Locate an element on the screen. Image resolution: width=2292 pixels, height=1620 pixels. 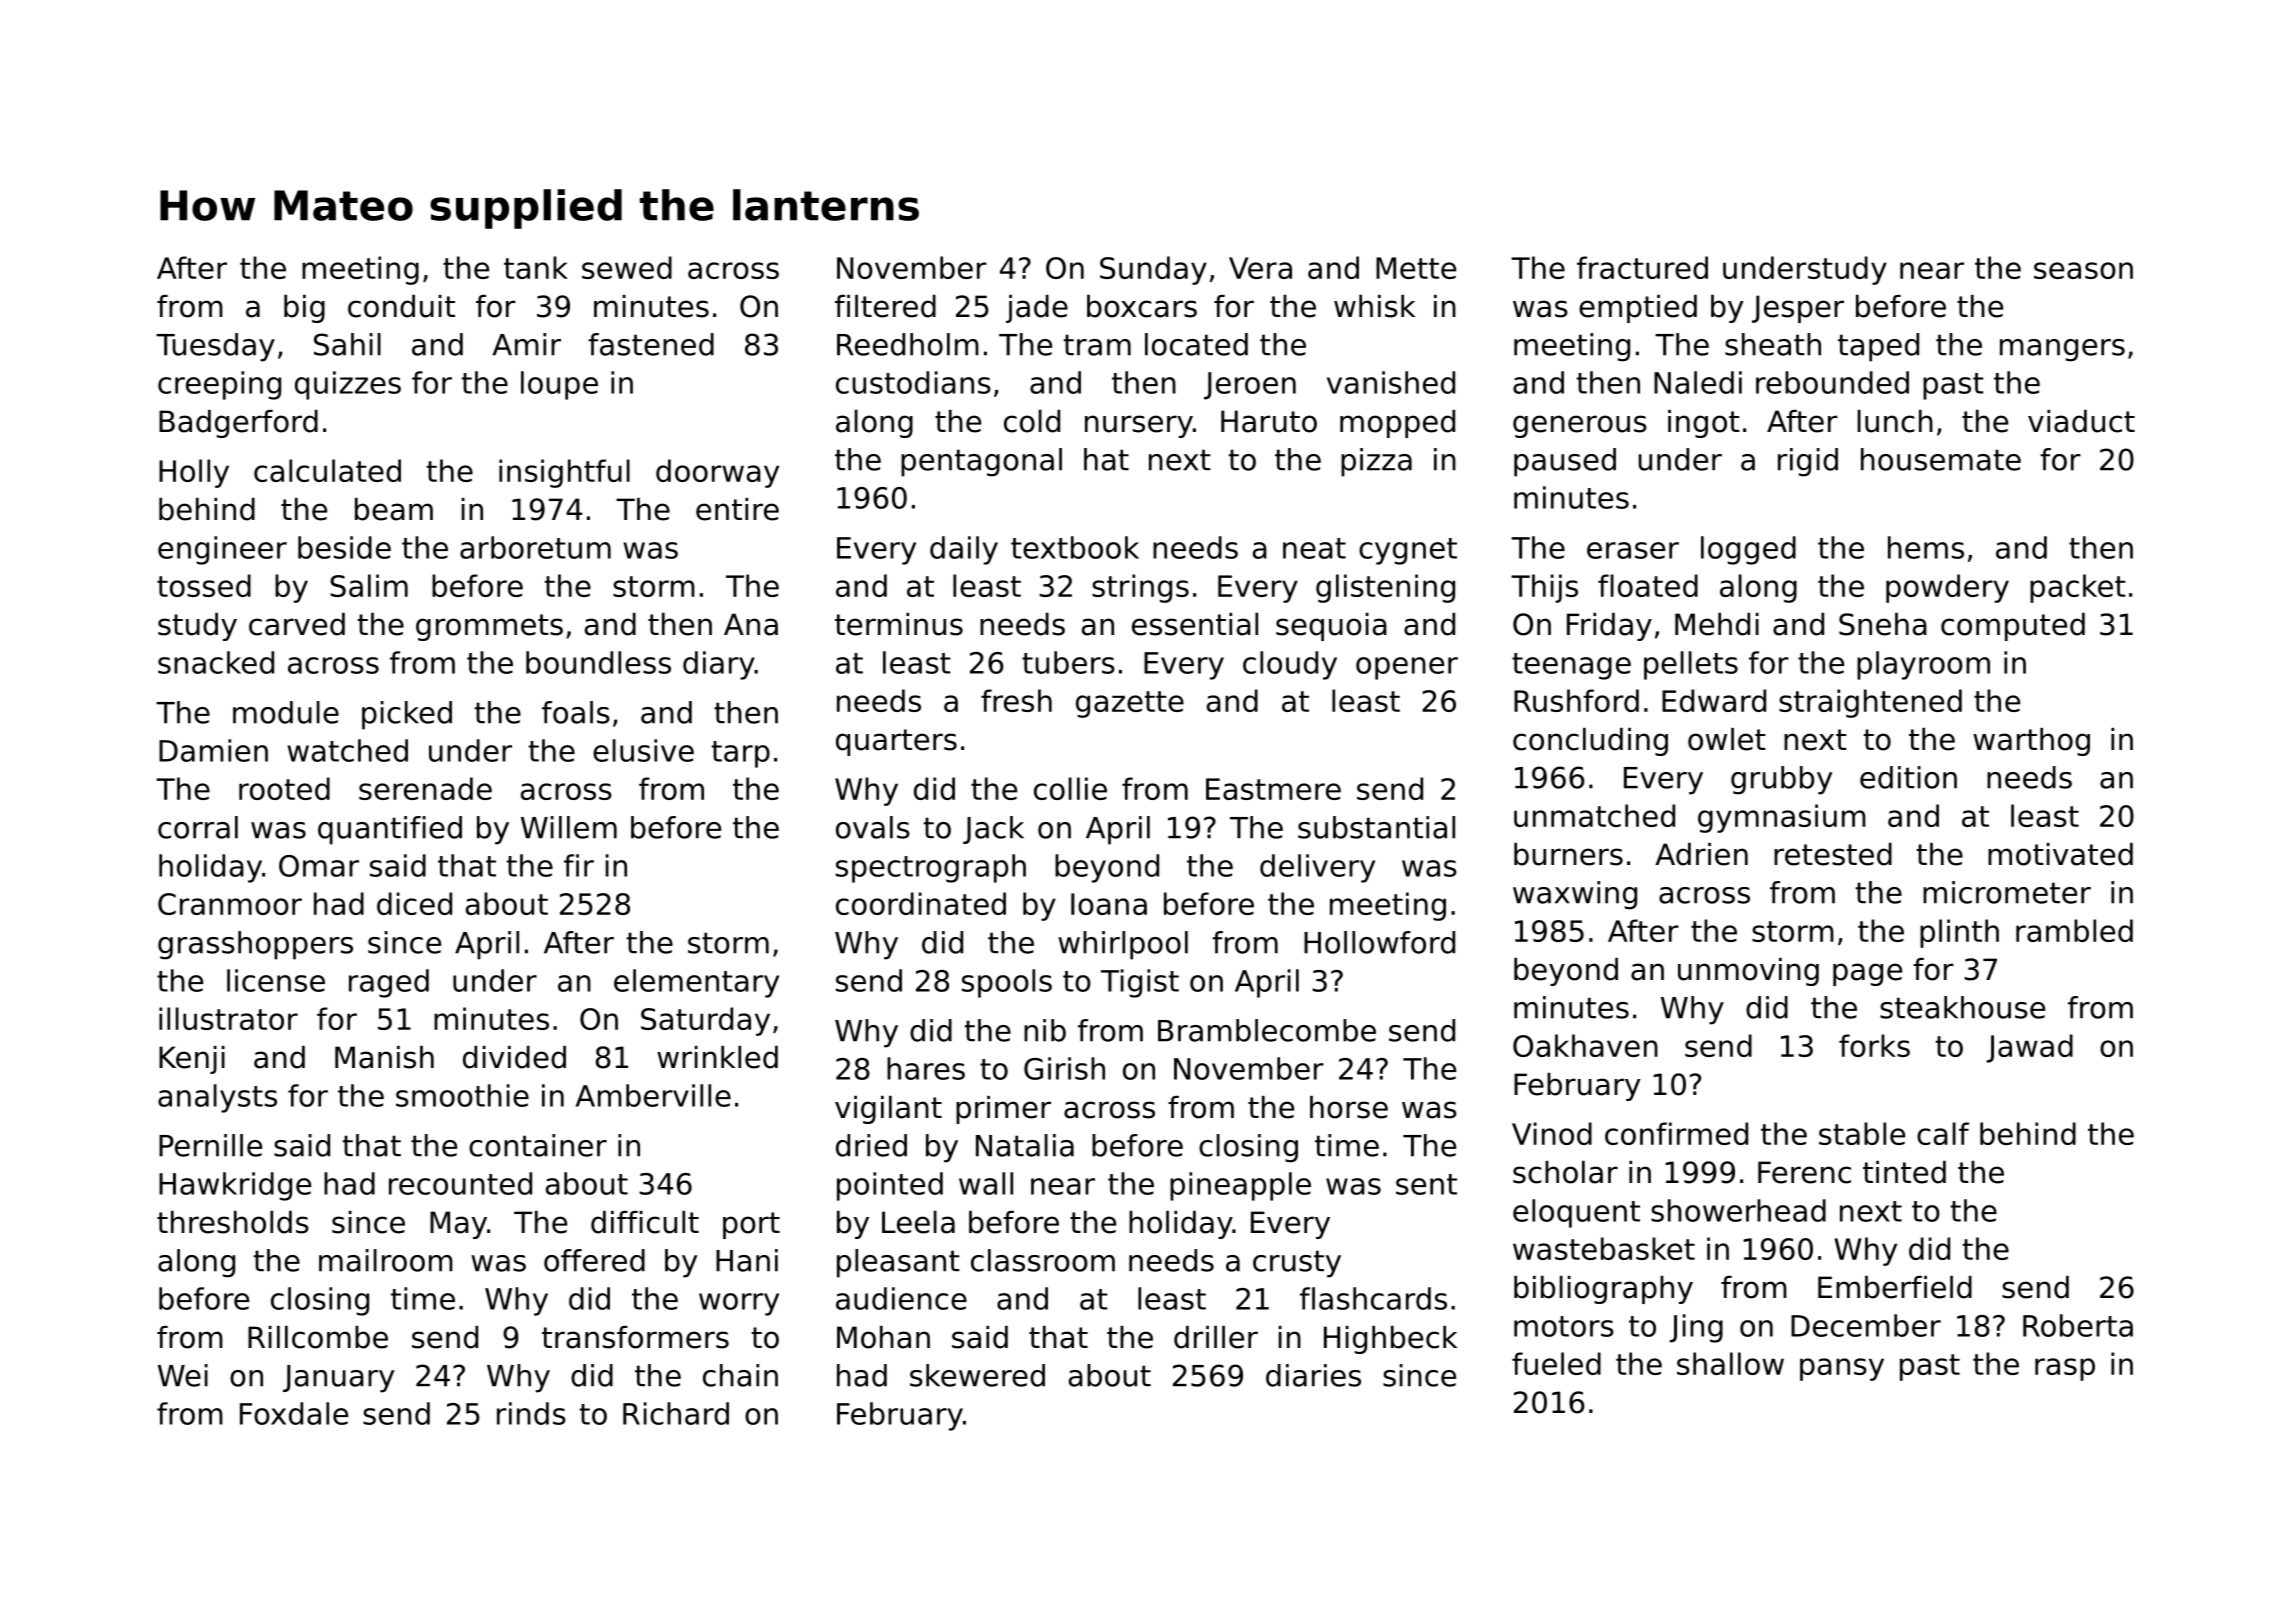
season is located at coordinates (2083, 270).
